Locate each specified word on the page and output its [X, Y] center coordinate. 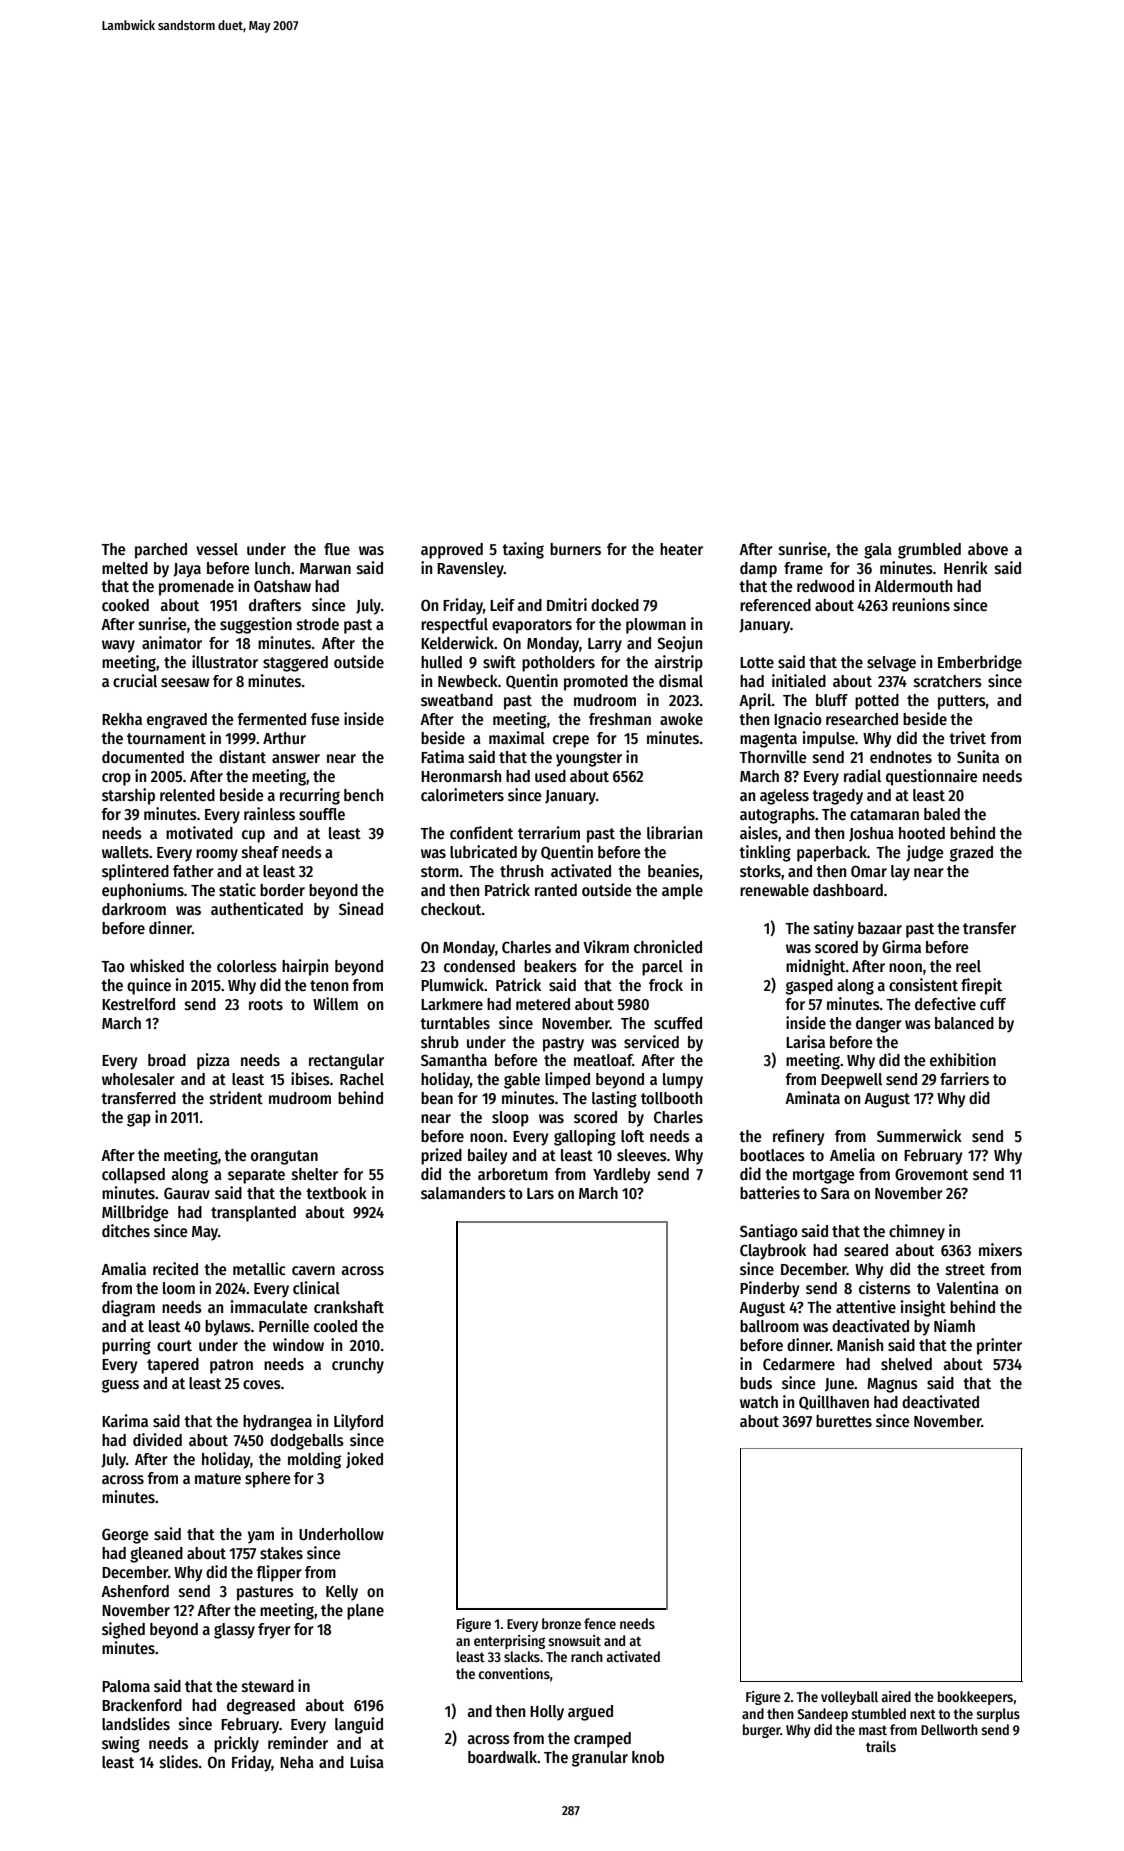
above [988, 549]
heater [681, 549]
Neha [297, 1762]
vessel [217, 549]
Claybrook [773, 1252]
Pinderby [769, 1289]
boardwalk [502, 1757]
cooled [335, 1326]
